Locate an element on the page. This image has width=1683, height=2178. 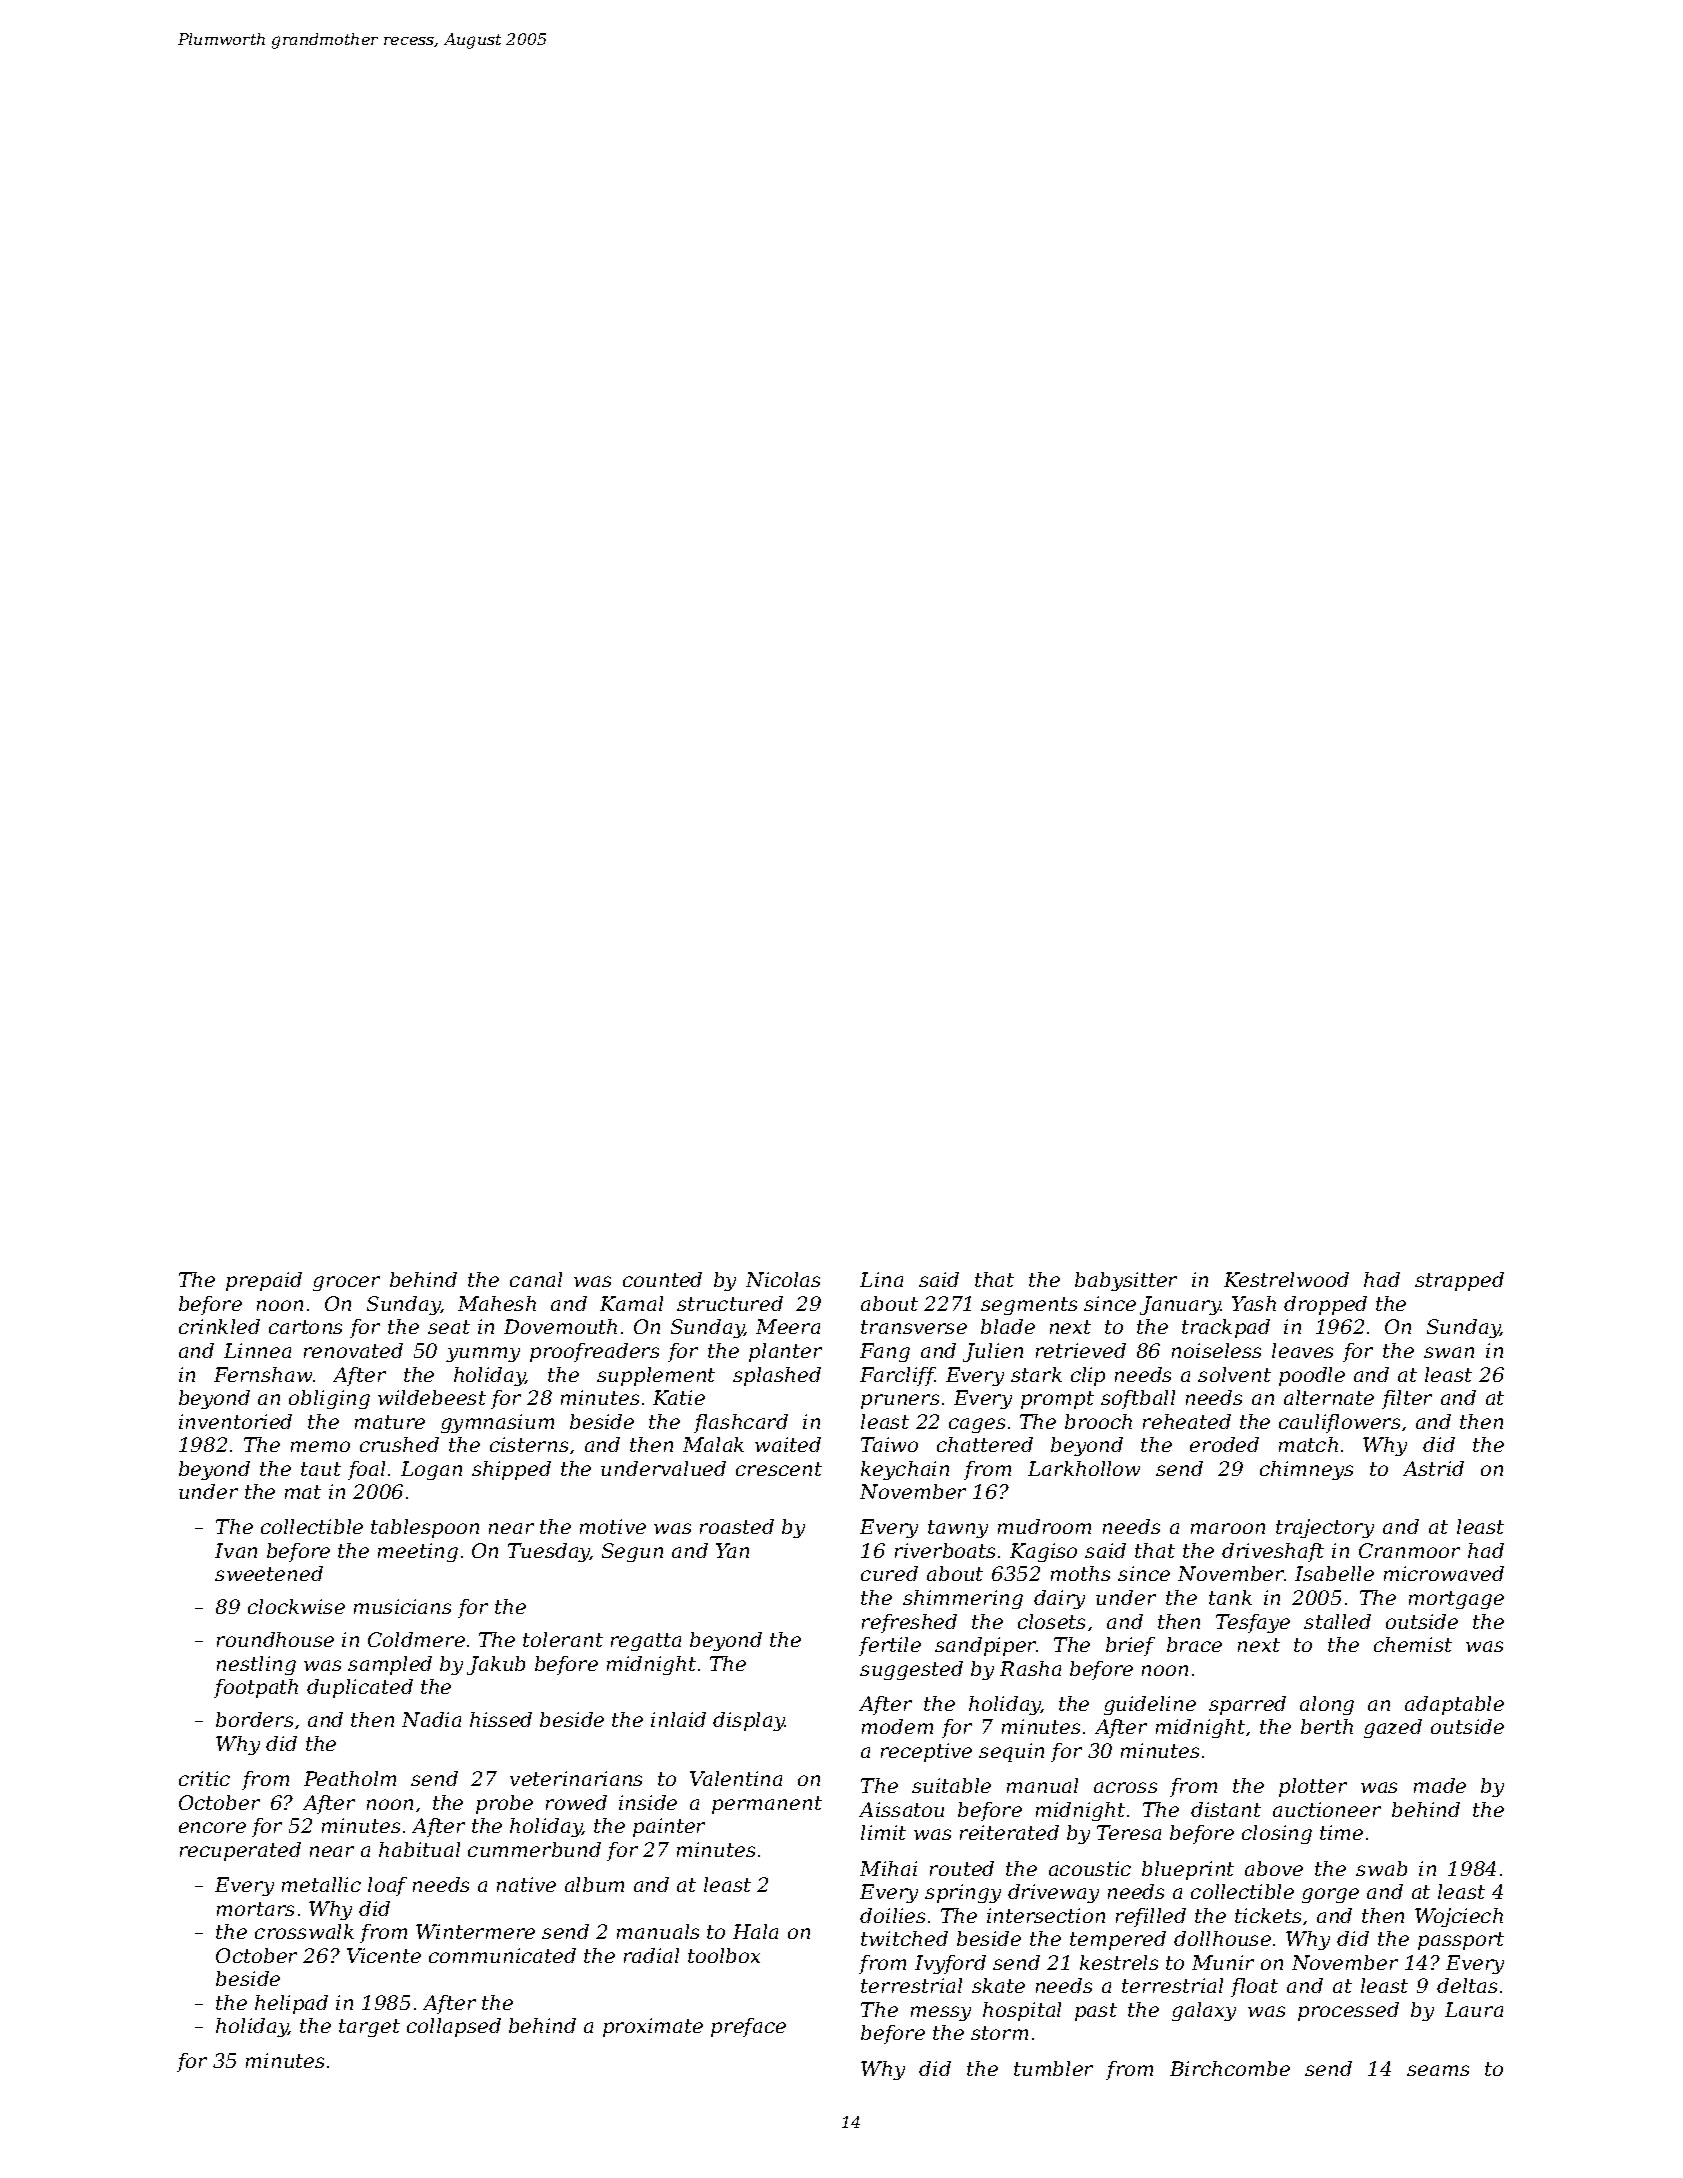
Rasha is located at coordinates (1030, 1668).
